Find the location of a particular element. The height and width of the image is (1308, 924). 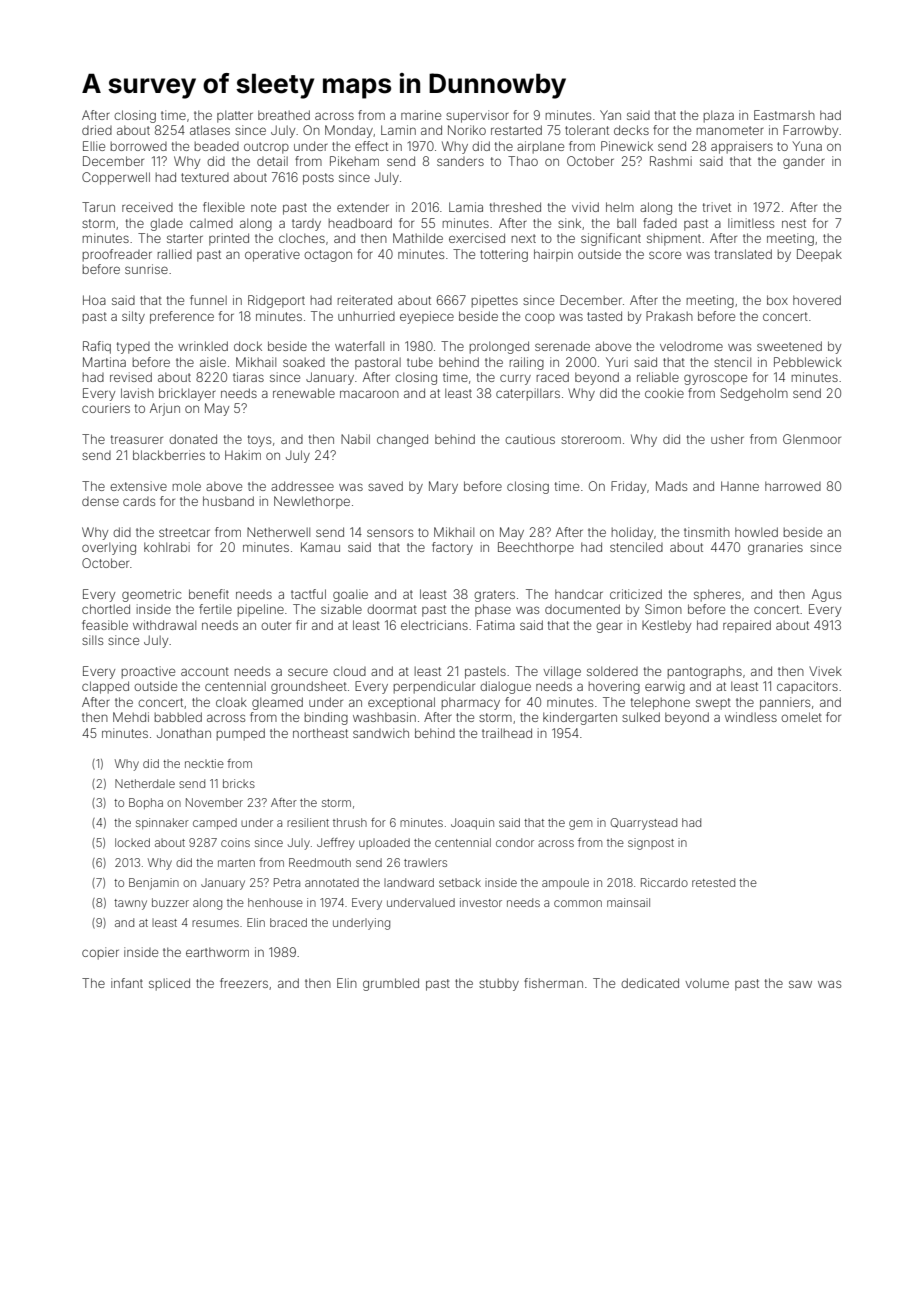

sunrise is located at coordinates (146, 269).
